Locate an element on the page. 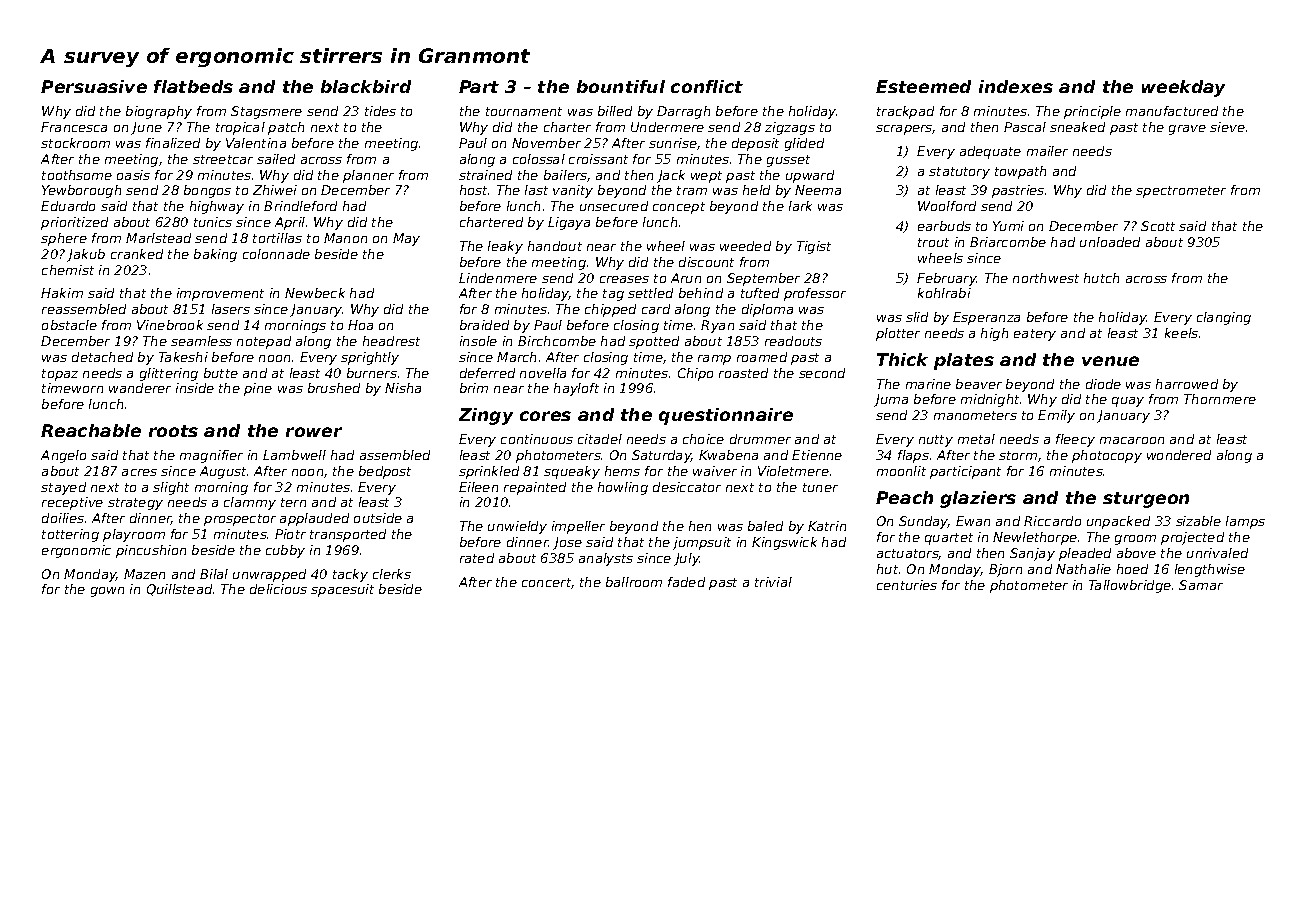  centuries is located at coordinates (907, 585).
